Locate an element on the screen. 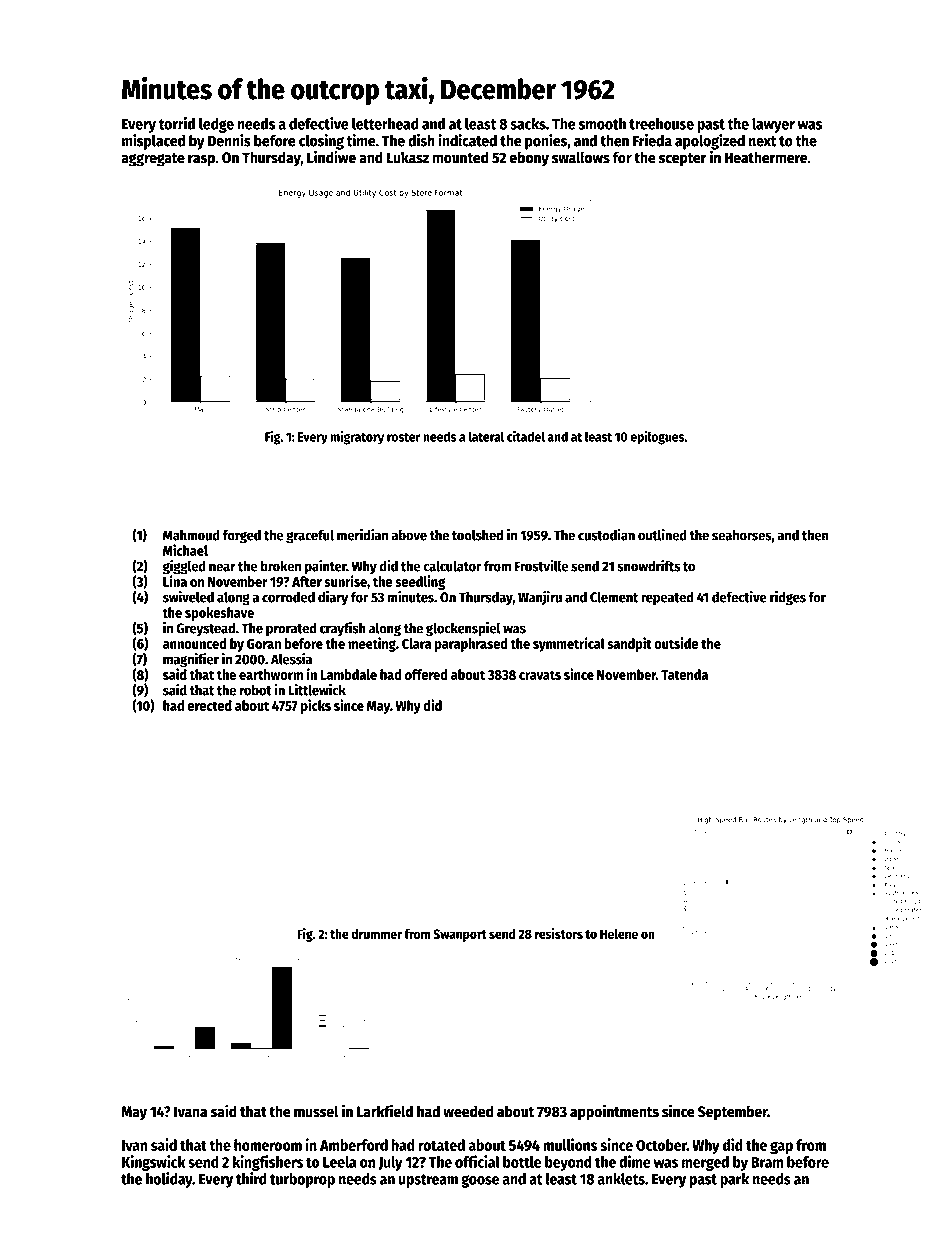 Image resolution: width=952 pixels, height=1233 pixels. migratory is located at coordinates (357, 438).
